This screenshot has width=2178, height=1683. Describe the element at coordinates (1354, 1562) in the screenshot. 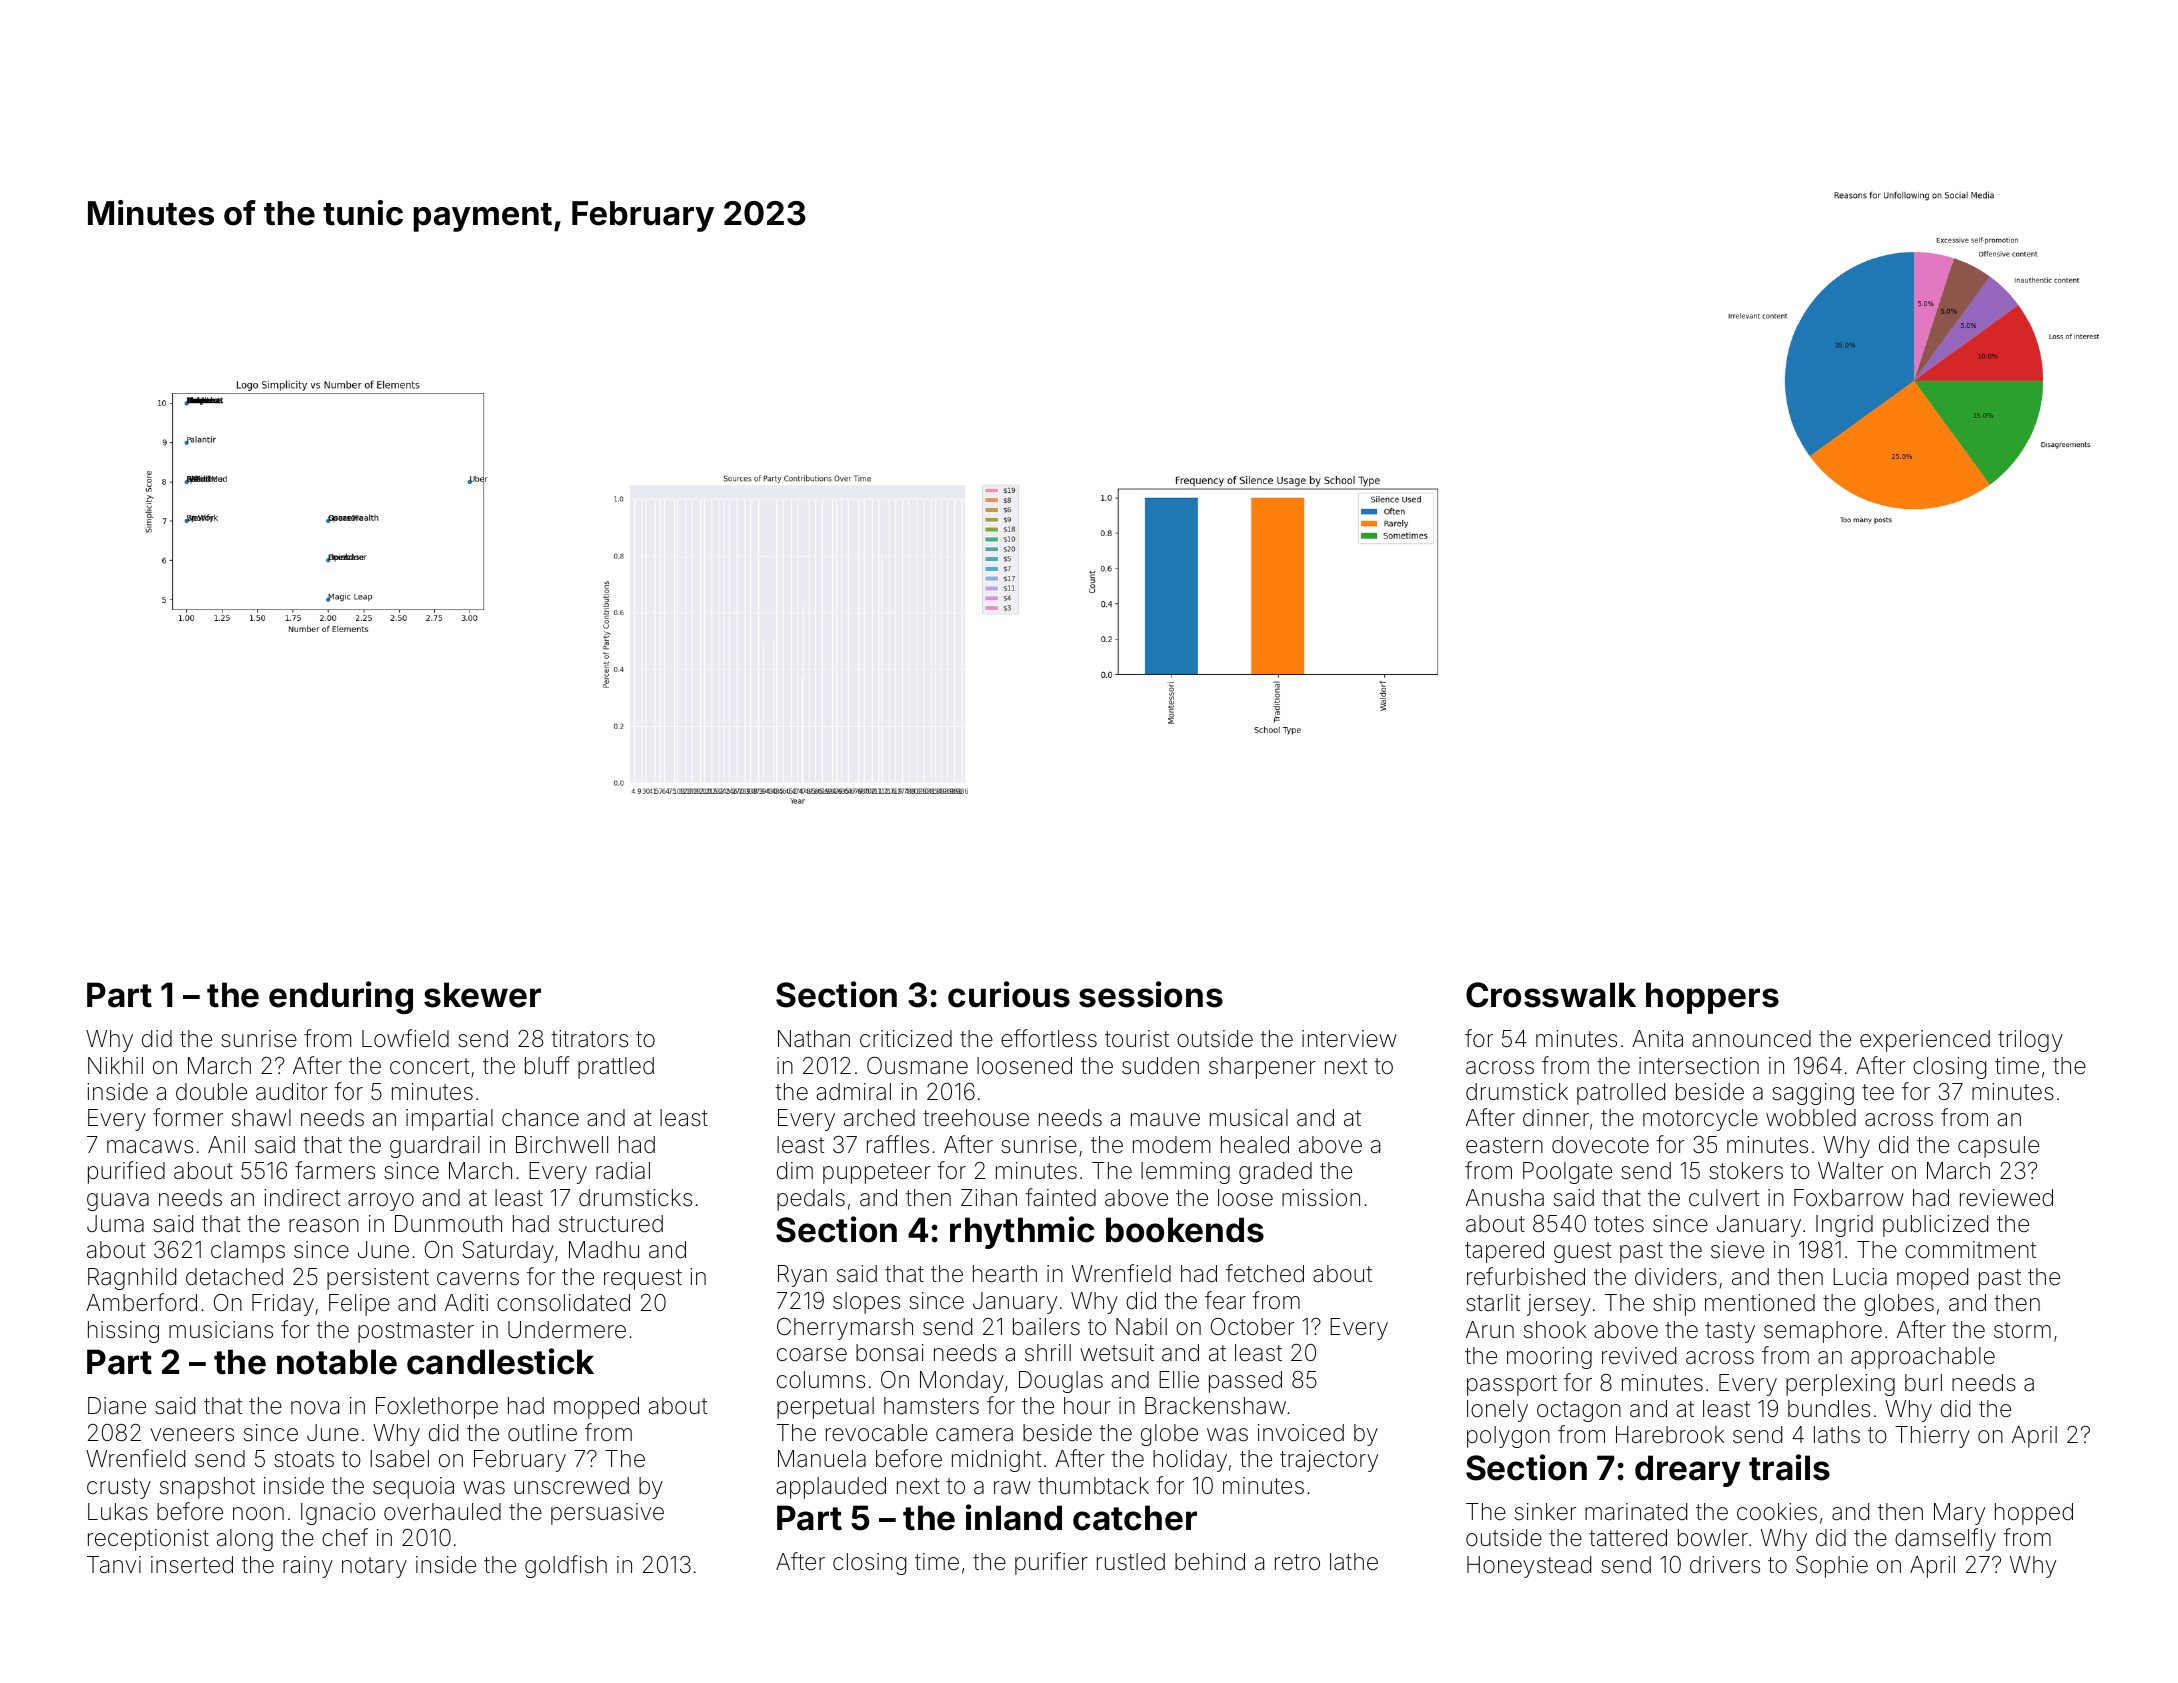

I see `lathe` at that location.
